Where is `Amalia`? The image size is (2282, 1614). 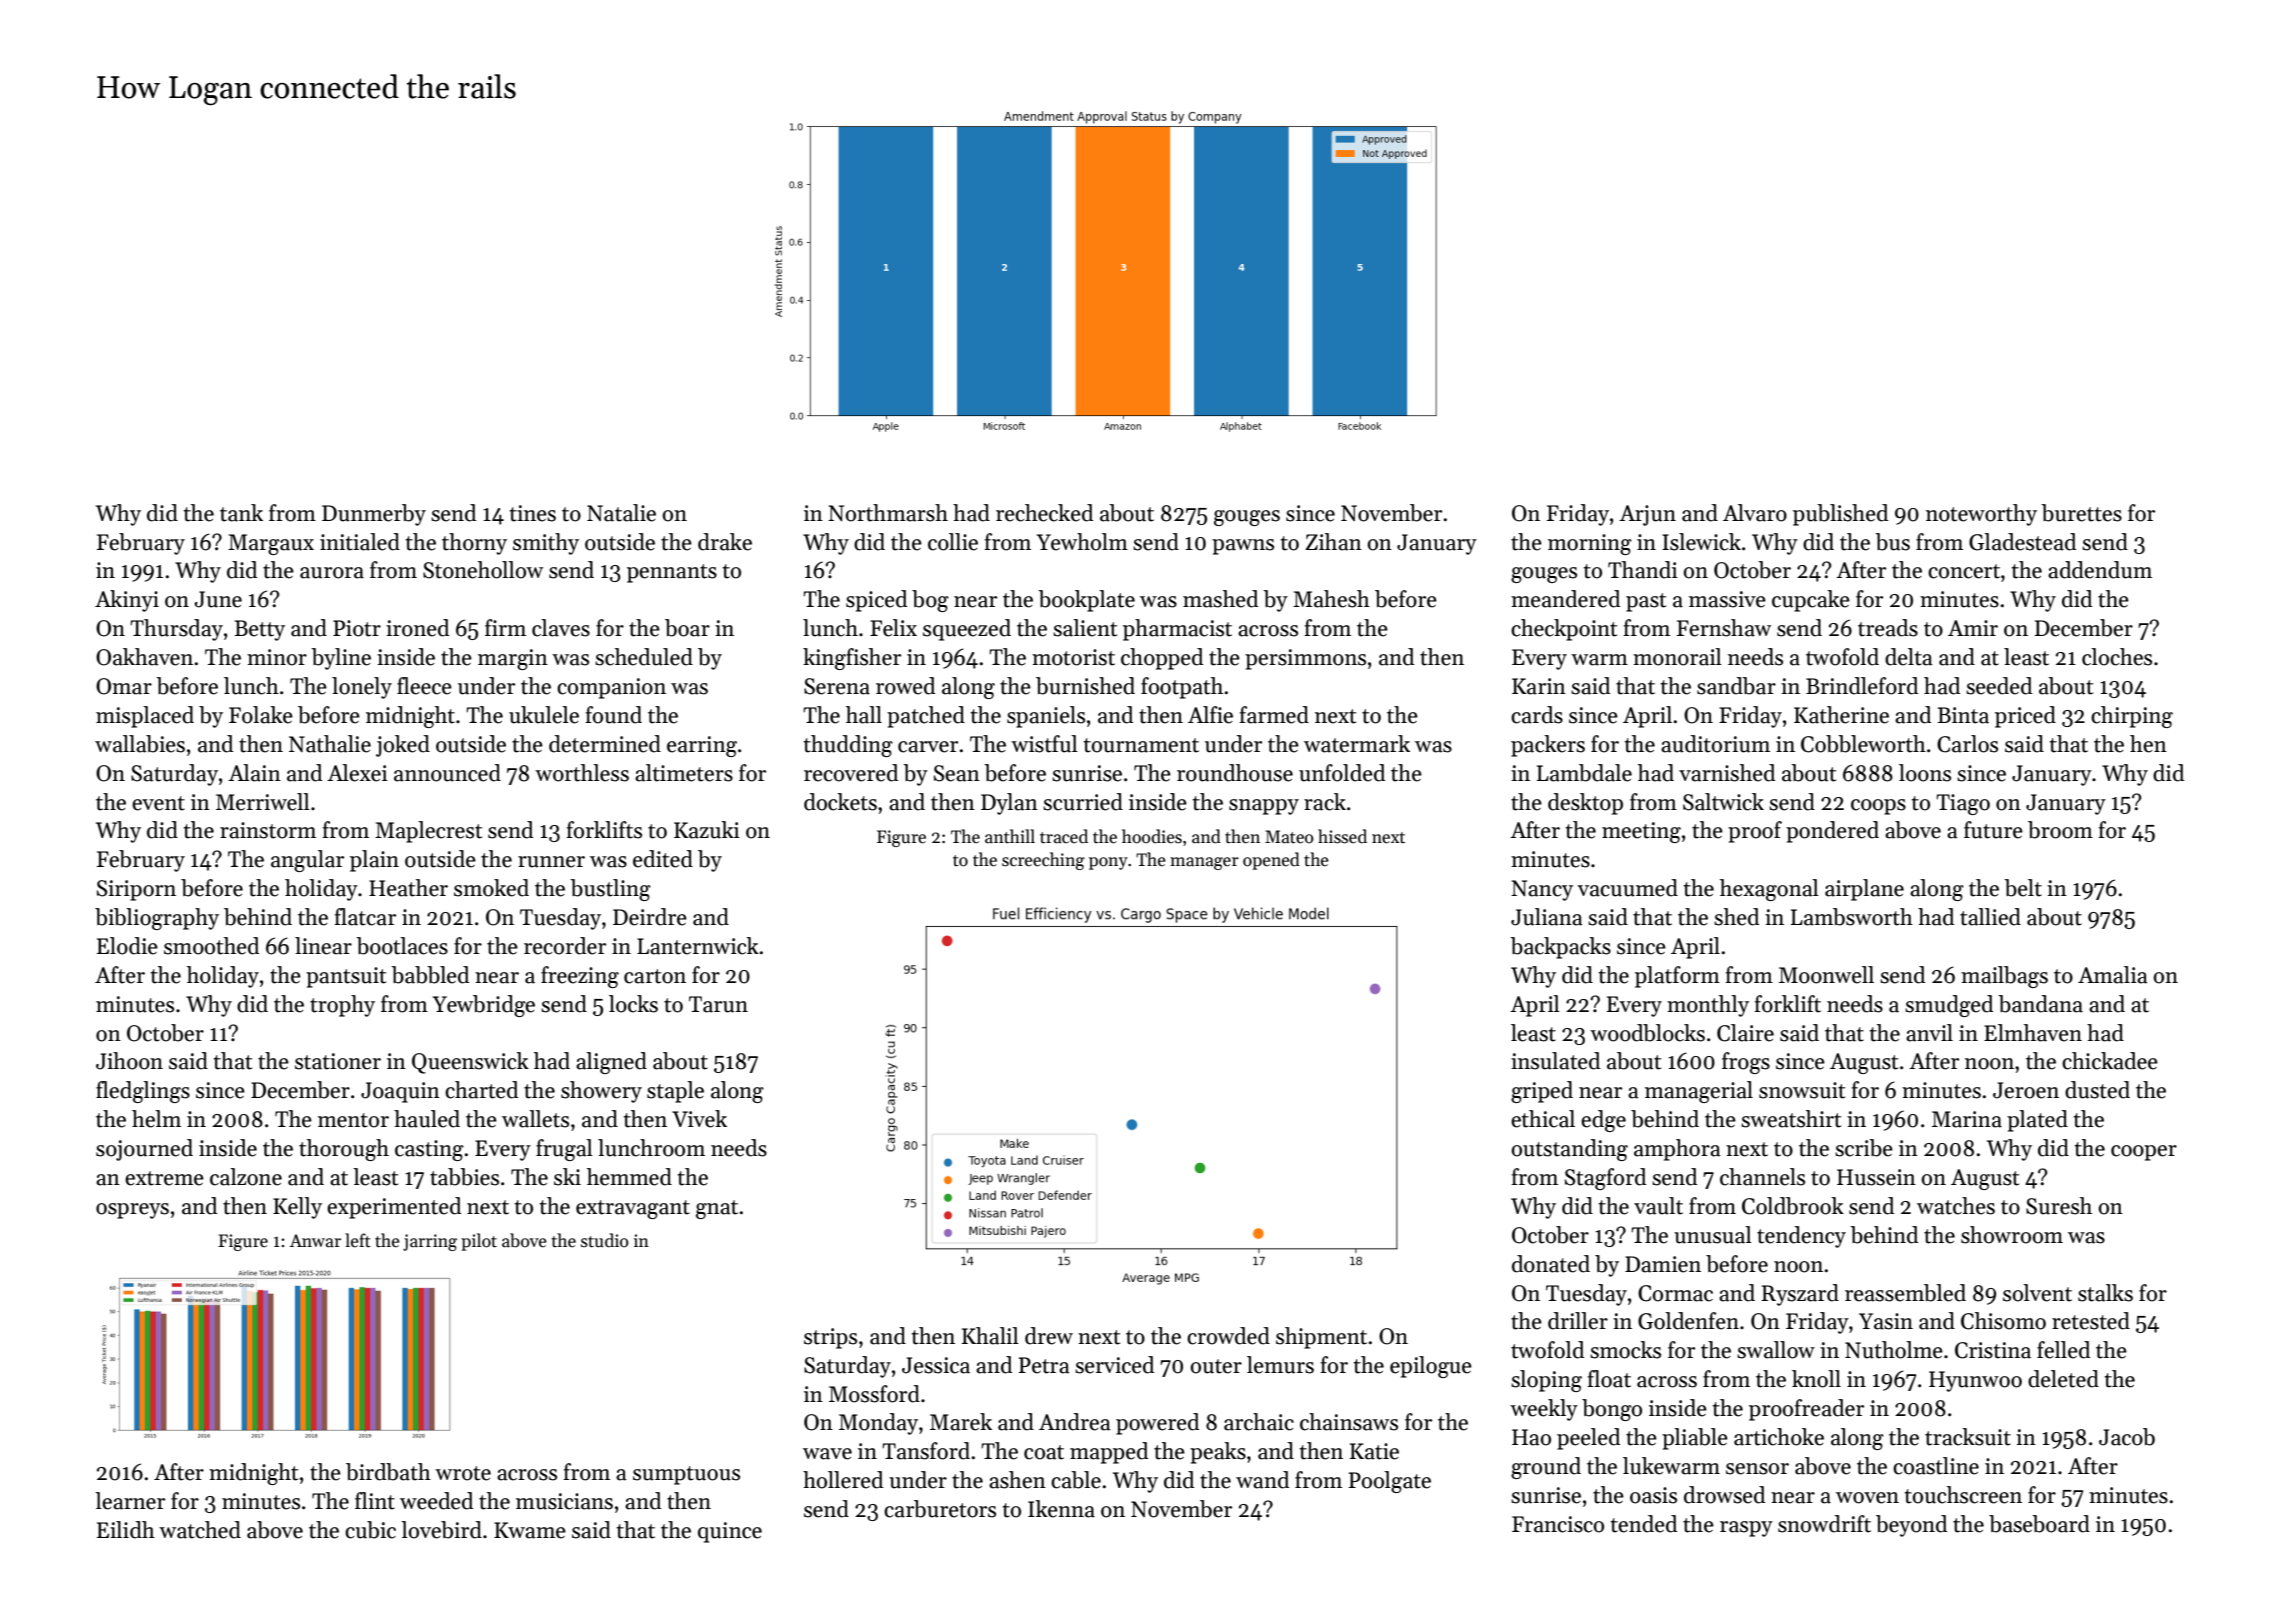 Amalia is located at coordinates (2113, 975).
